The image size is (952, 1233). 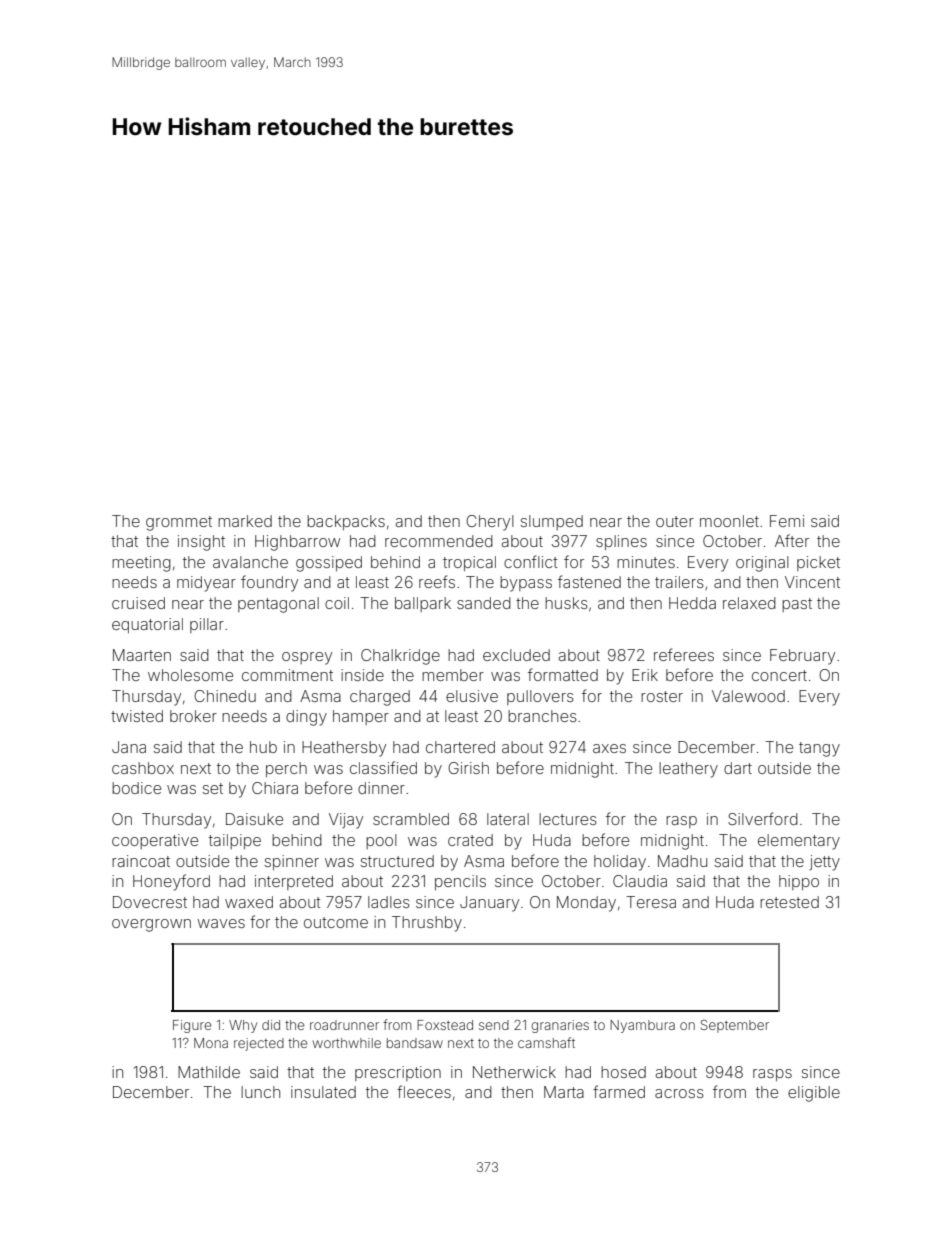 I want to click on recommended, so click(x=439, y=541).
